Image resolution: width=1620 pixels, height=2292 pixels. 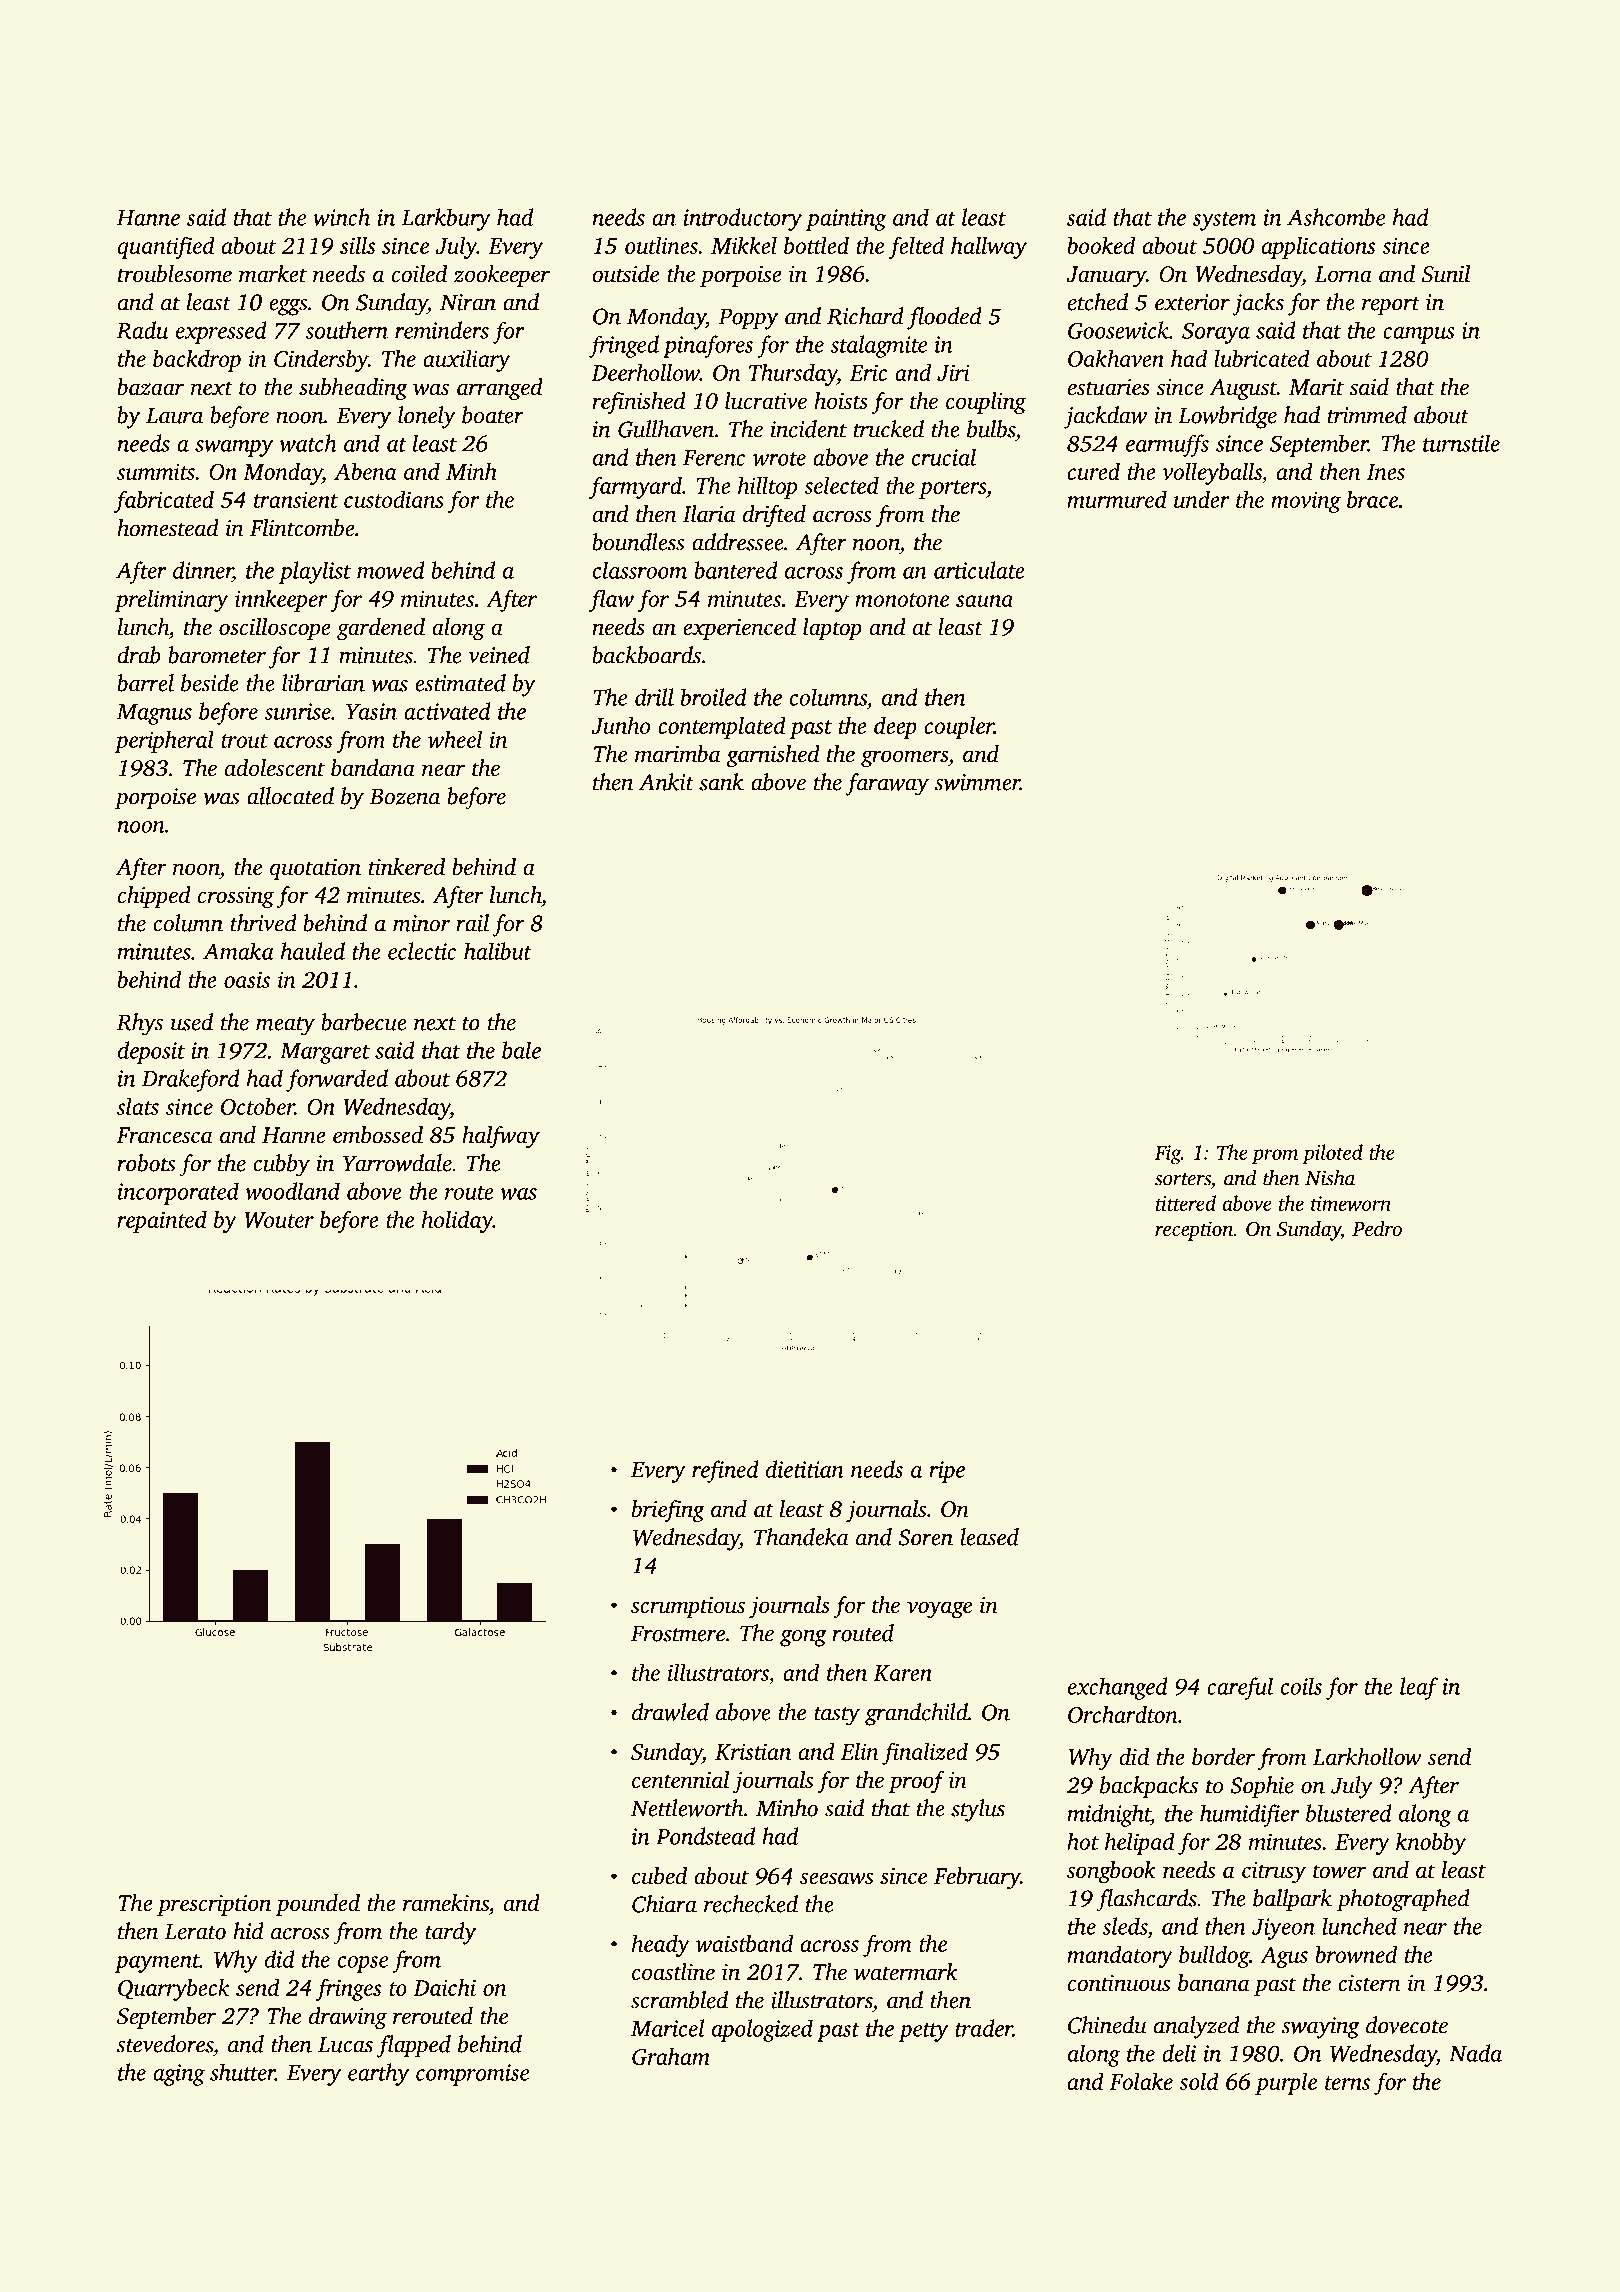 I want to click on felted, so click(x=916, y=247).
